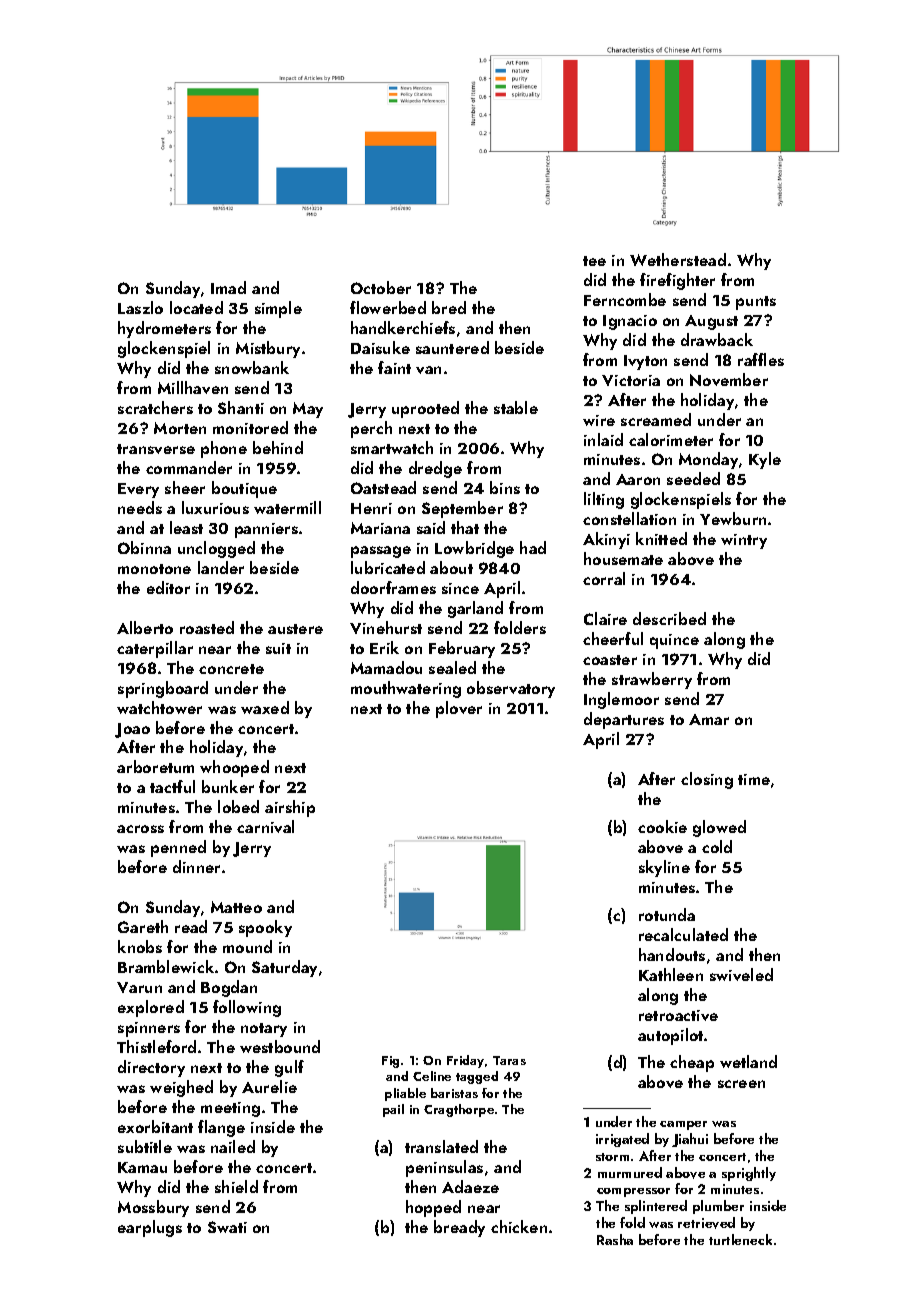 Image resolution: width=908 pixels, height=1316 pixels. What do you see at coordinates (624, 720) in the screenshot?
I see `departures` at bounding box center [624, 720].
